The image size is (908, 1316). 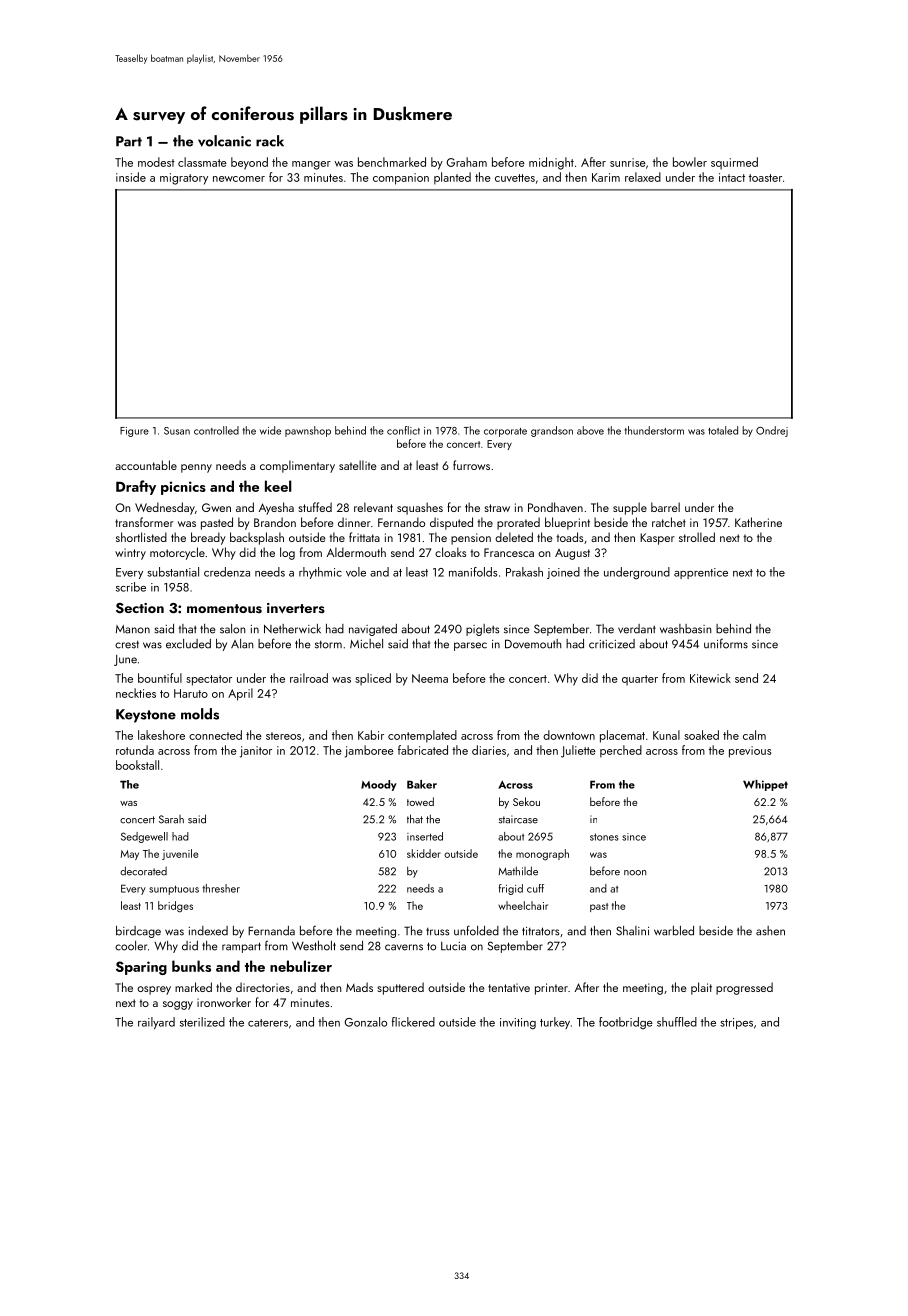 What do you see at coordinates (563, 573) in the screenshot?
I see `joined` at bounding box center [563, 573].
